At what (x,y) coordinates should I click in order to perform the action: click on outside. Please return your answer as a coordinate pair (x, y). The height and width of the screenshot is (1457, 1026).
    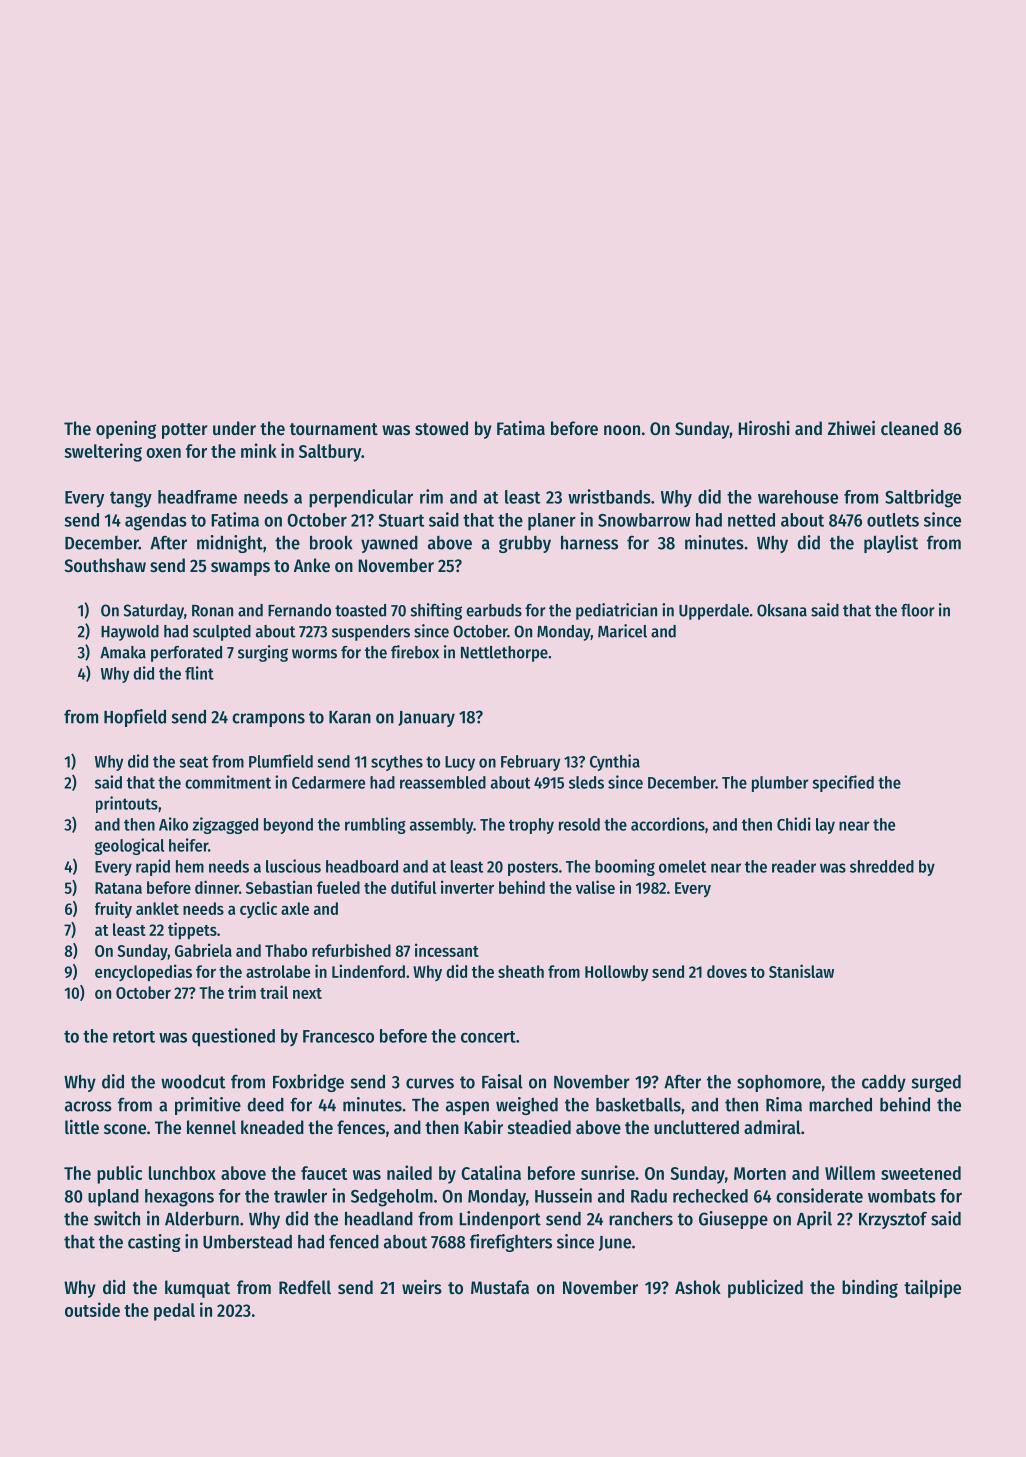
    Looking at the image, I should click on (92, 1309).
